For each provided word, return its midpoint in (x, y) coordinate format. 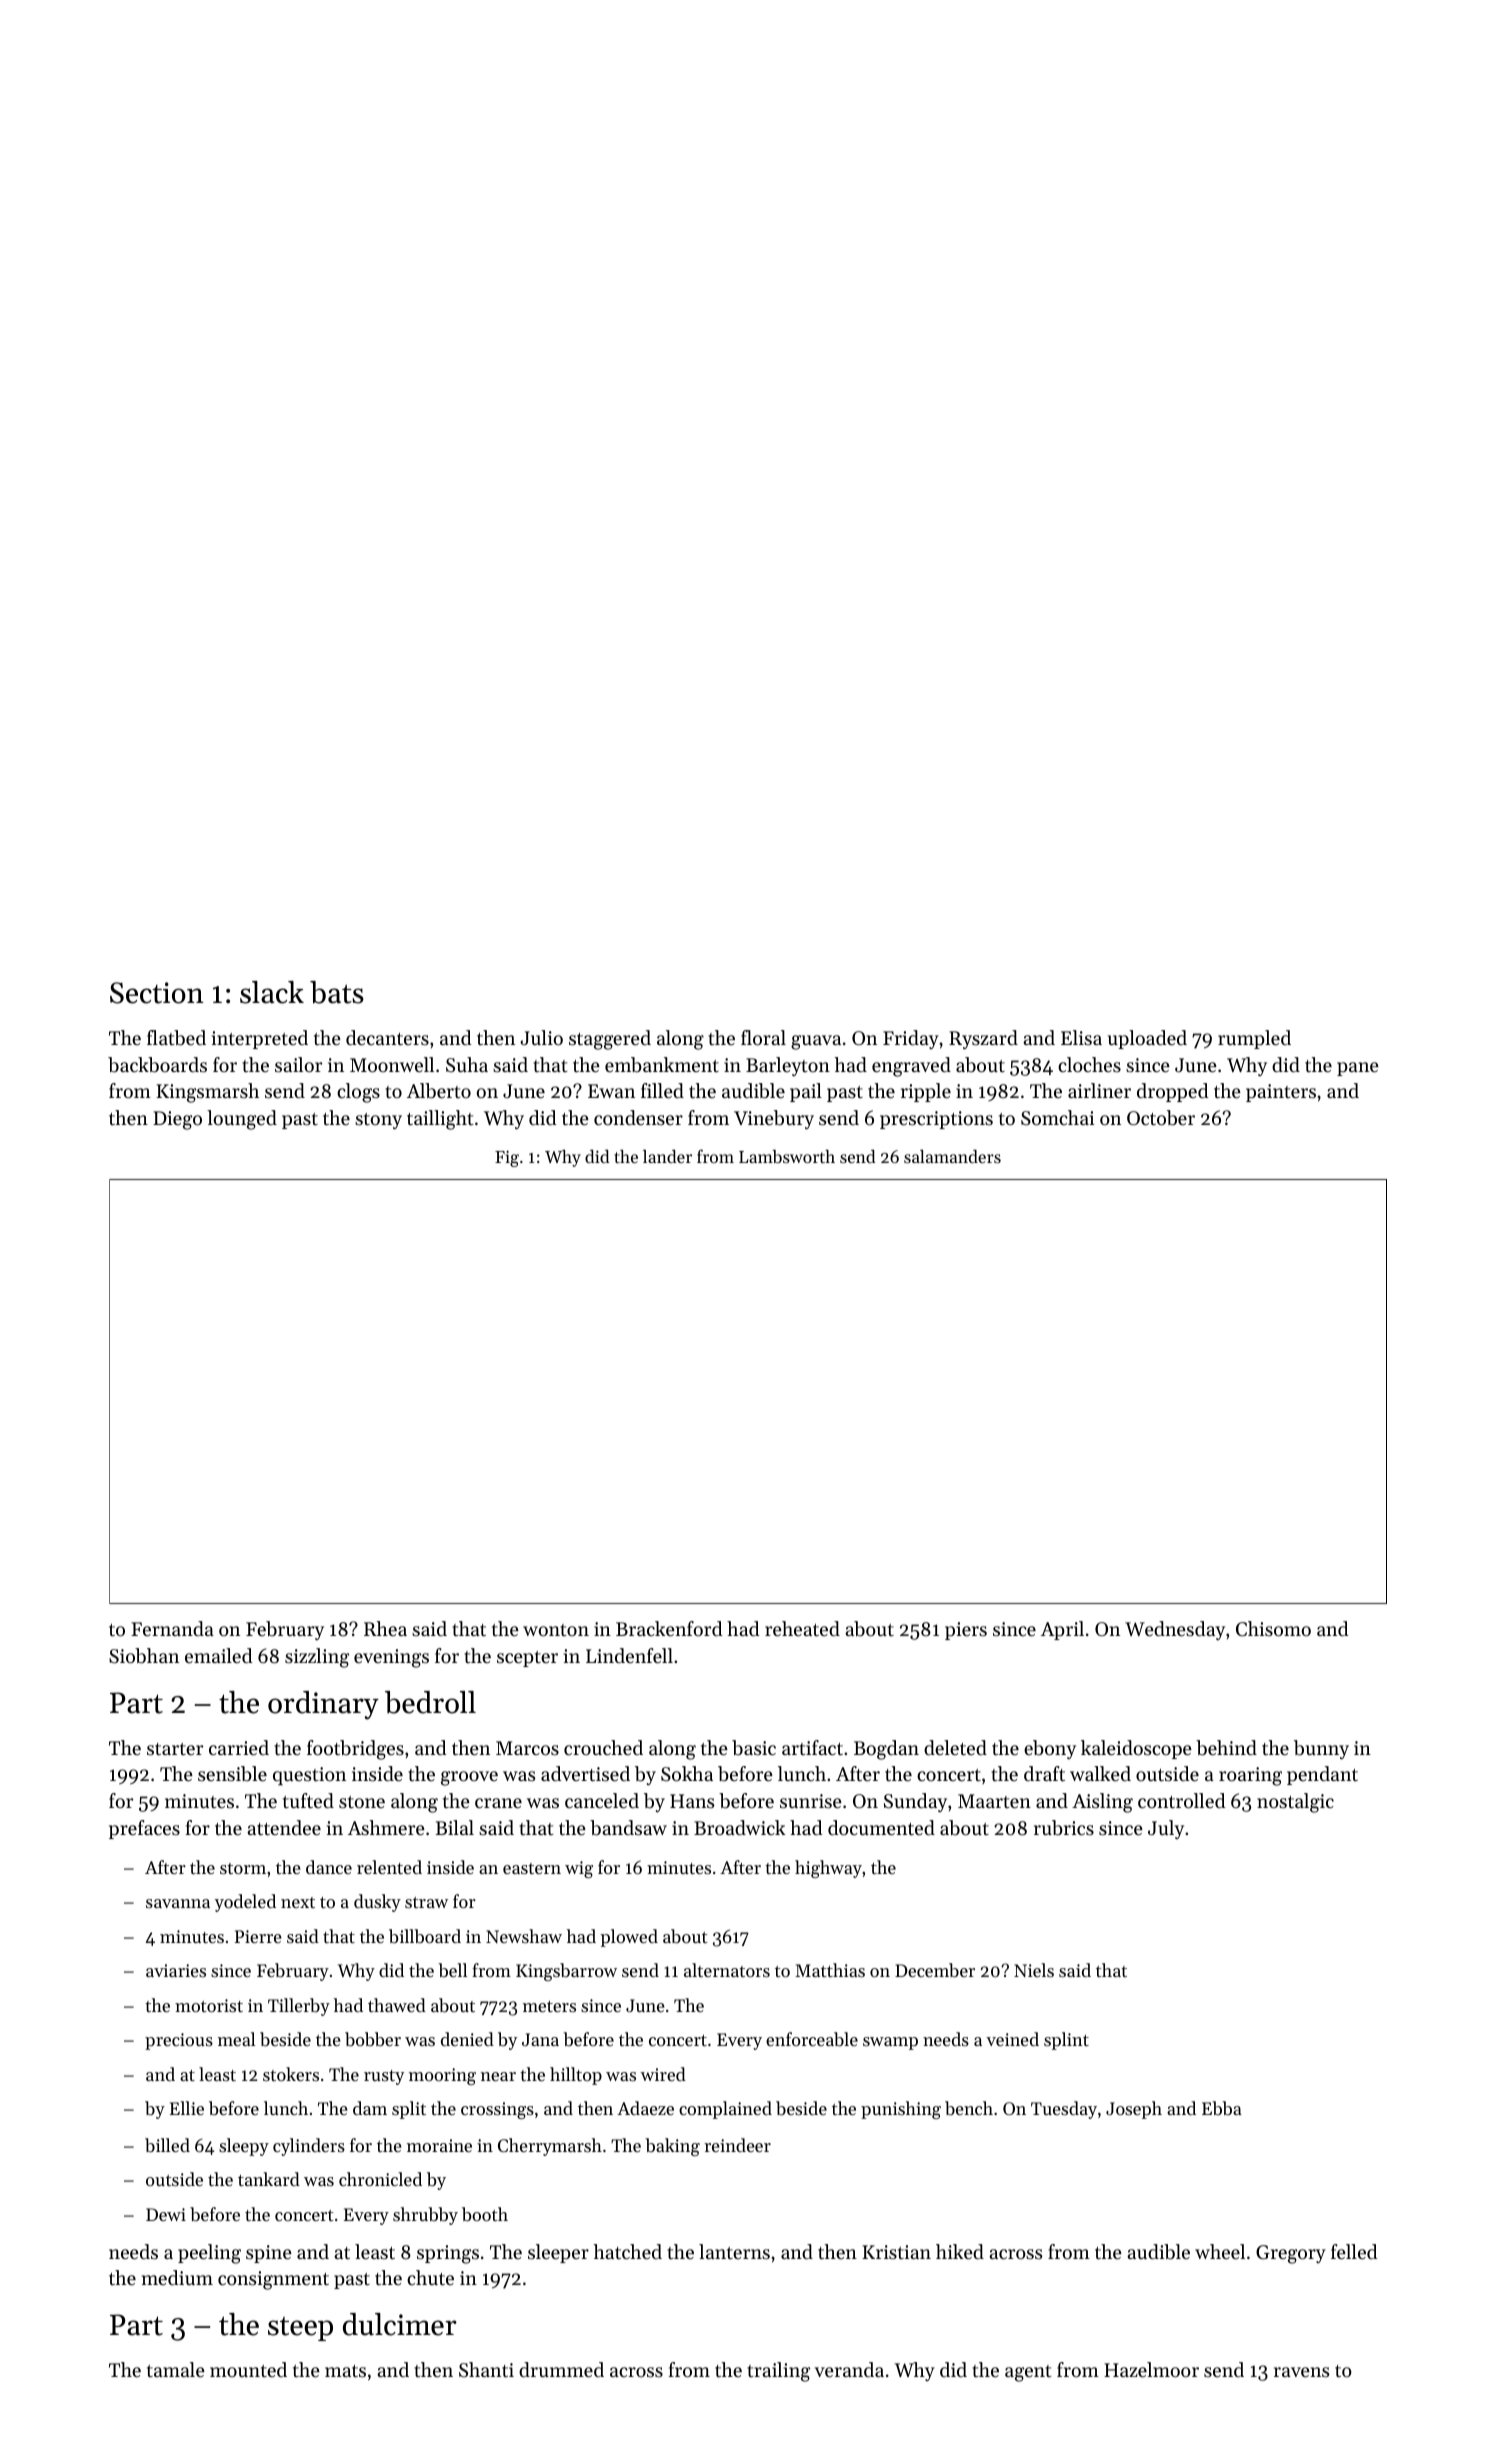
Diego (177, 1120)
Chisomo (1273, 1629)
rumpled (1254, 1039)
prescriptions (936, 1120)
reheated (802, 1629)
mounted (248, 2369)
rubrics (1064, 1828)
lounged (242, 1120)
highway (828, 1869)
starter (175, 1749)
